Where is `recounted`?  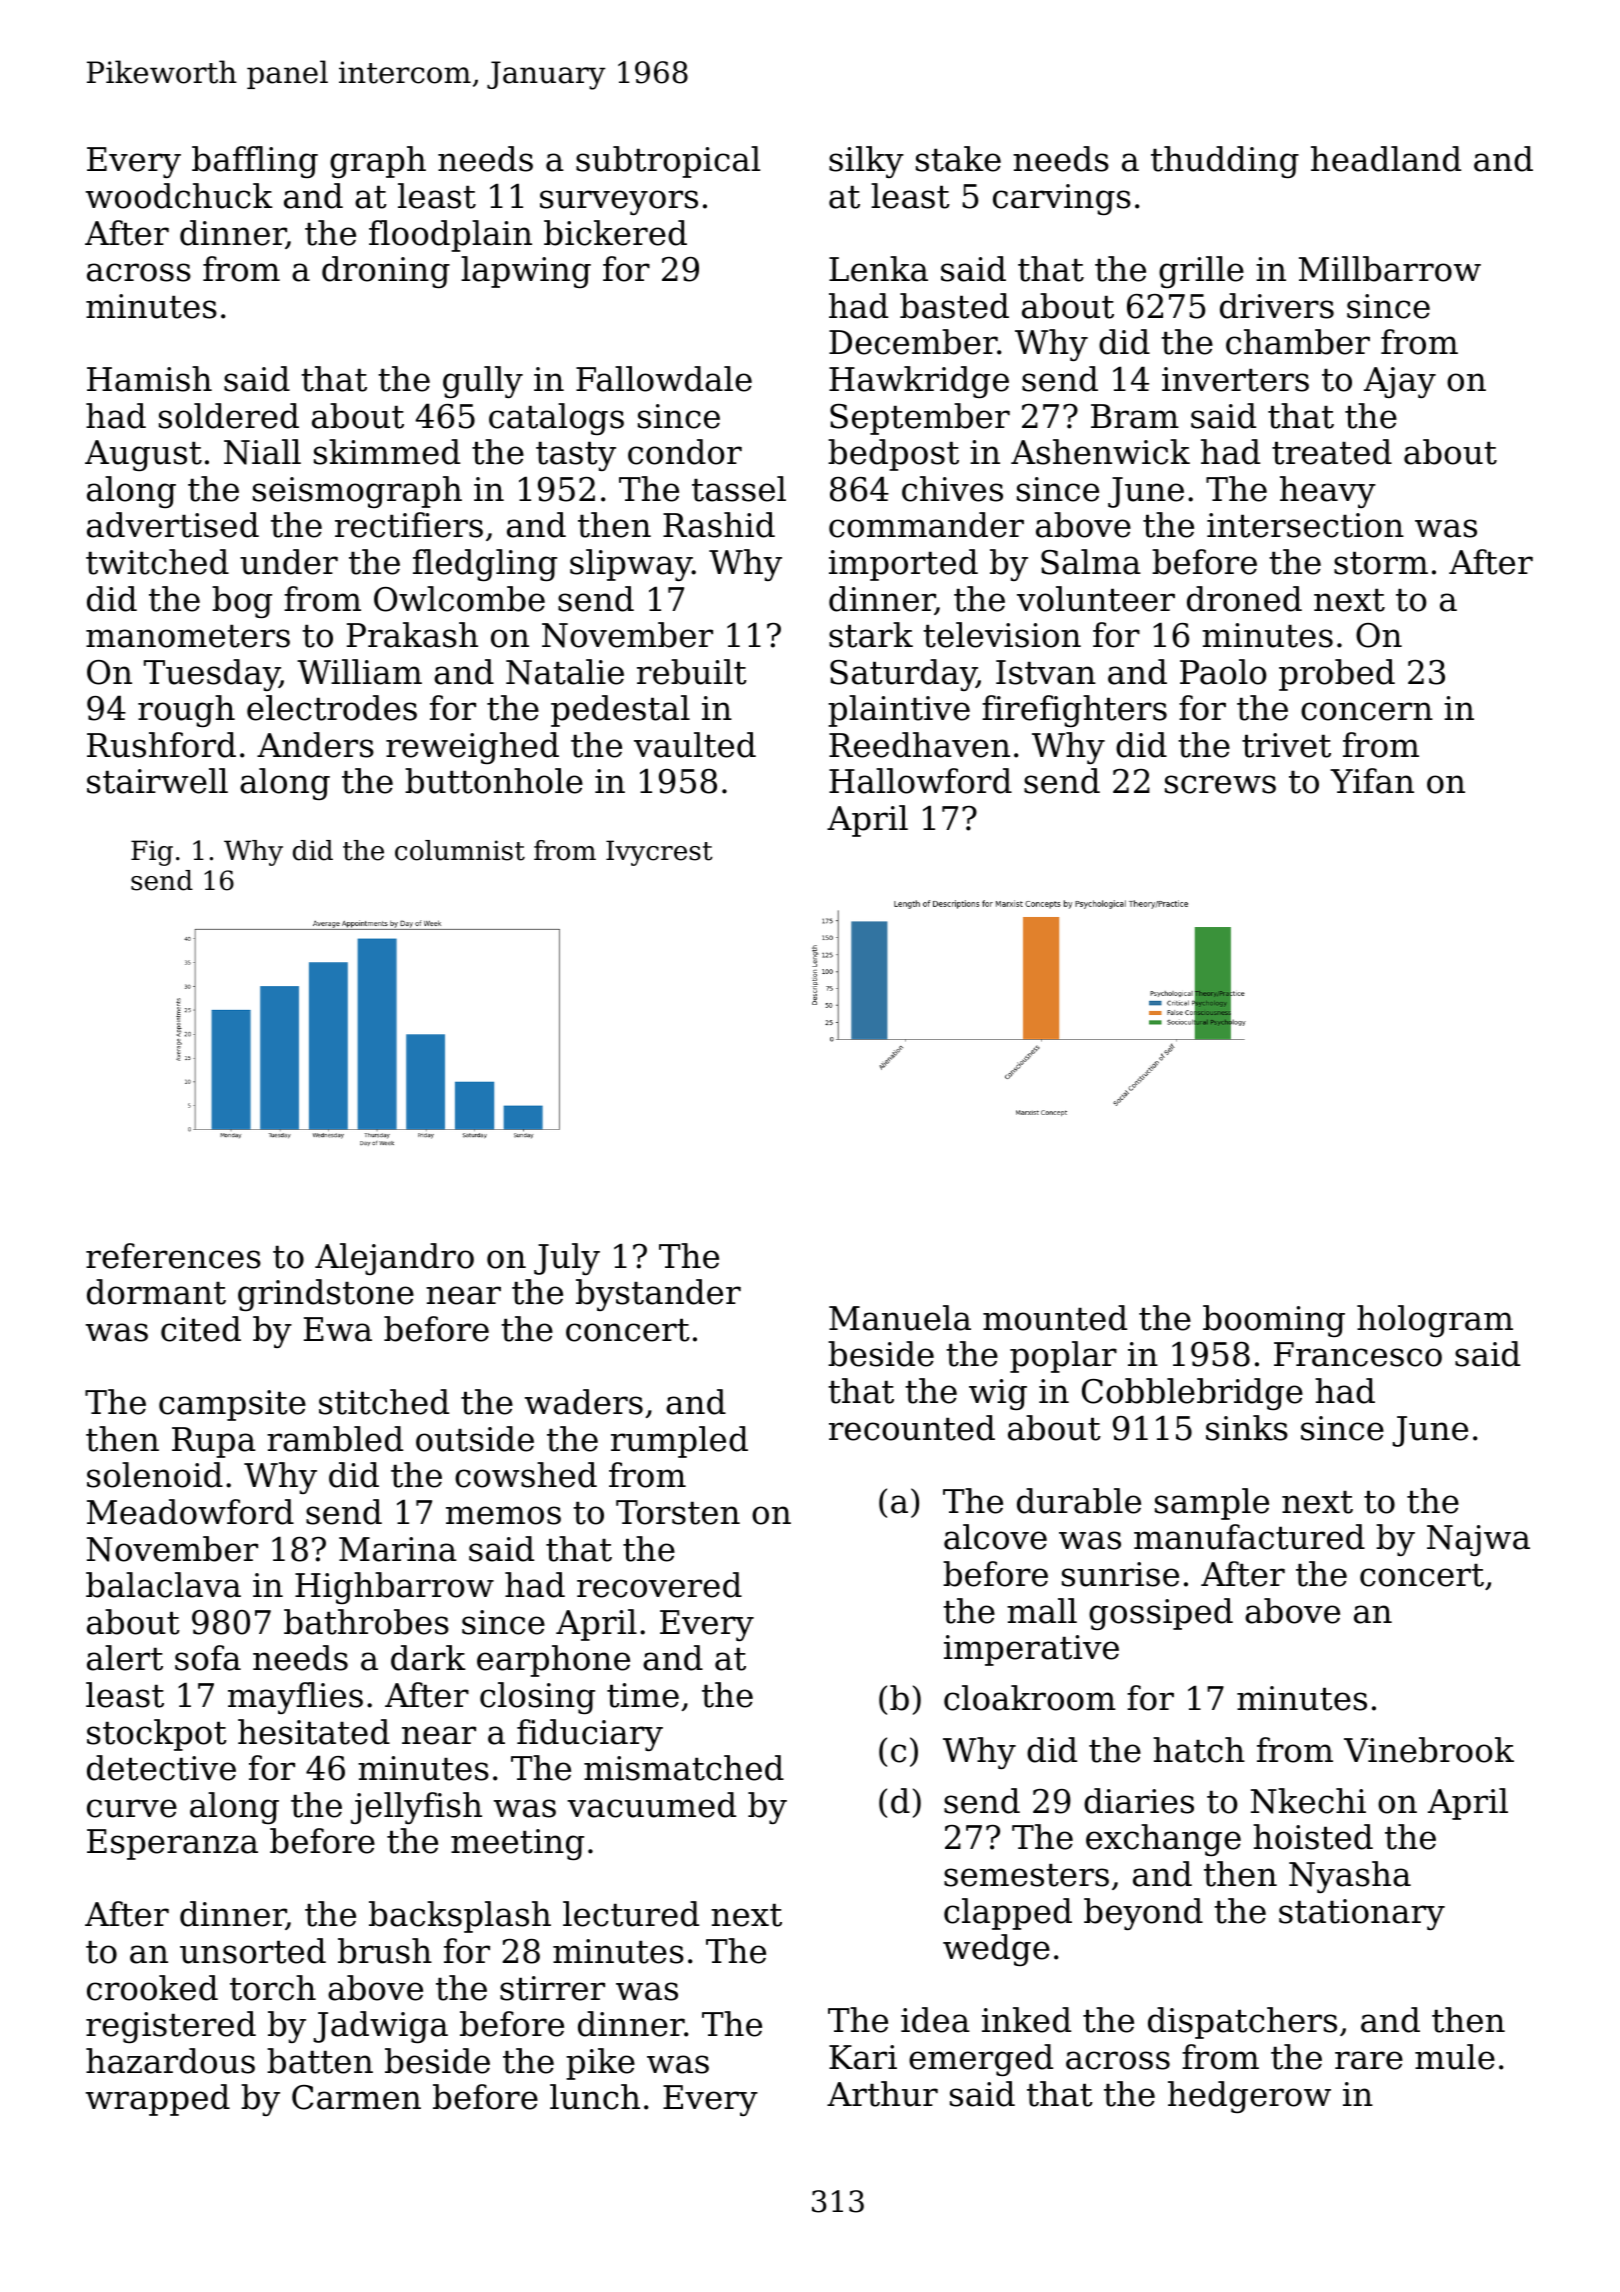 recounted is located at coordinates (912, 1428).
